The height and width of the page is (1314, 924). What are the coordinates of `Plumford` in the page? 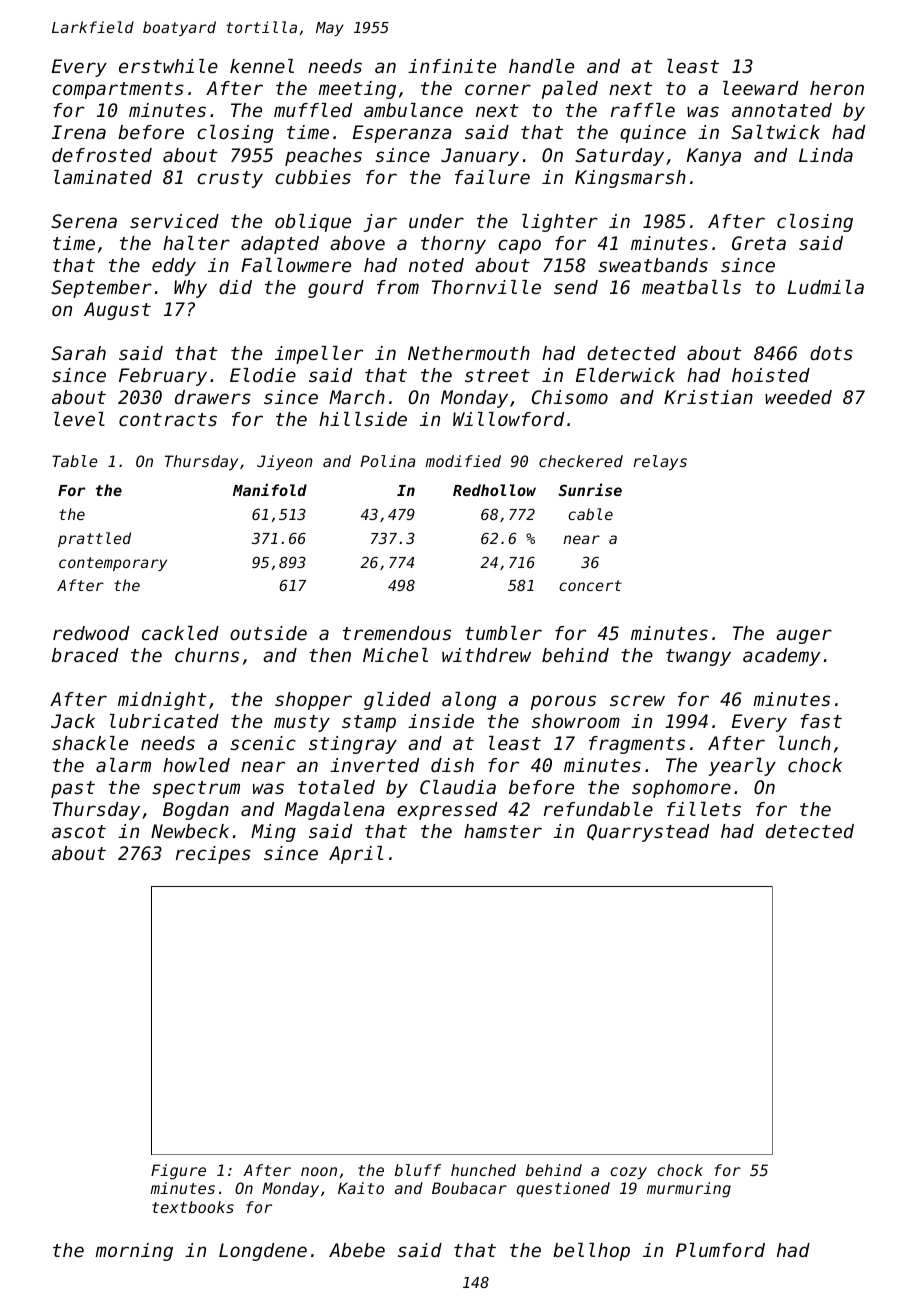 It's located at (720, 1250).
